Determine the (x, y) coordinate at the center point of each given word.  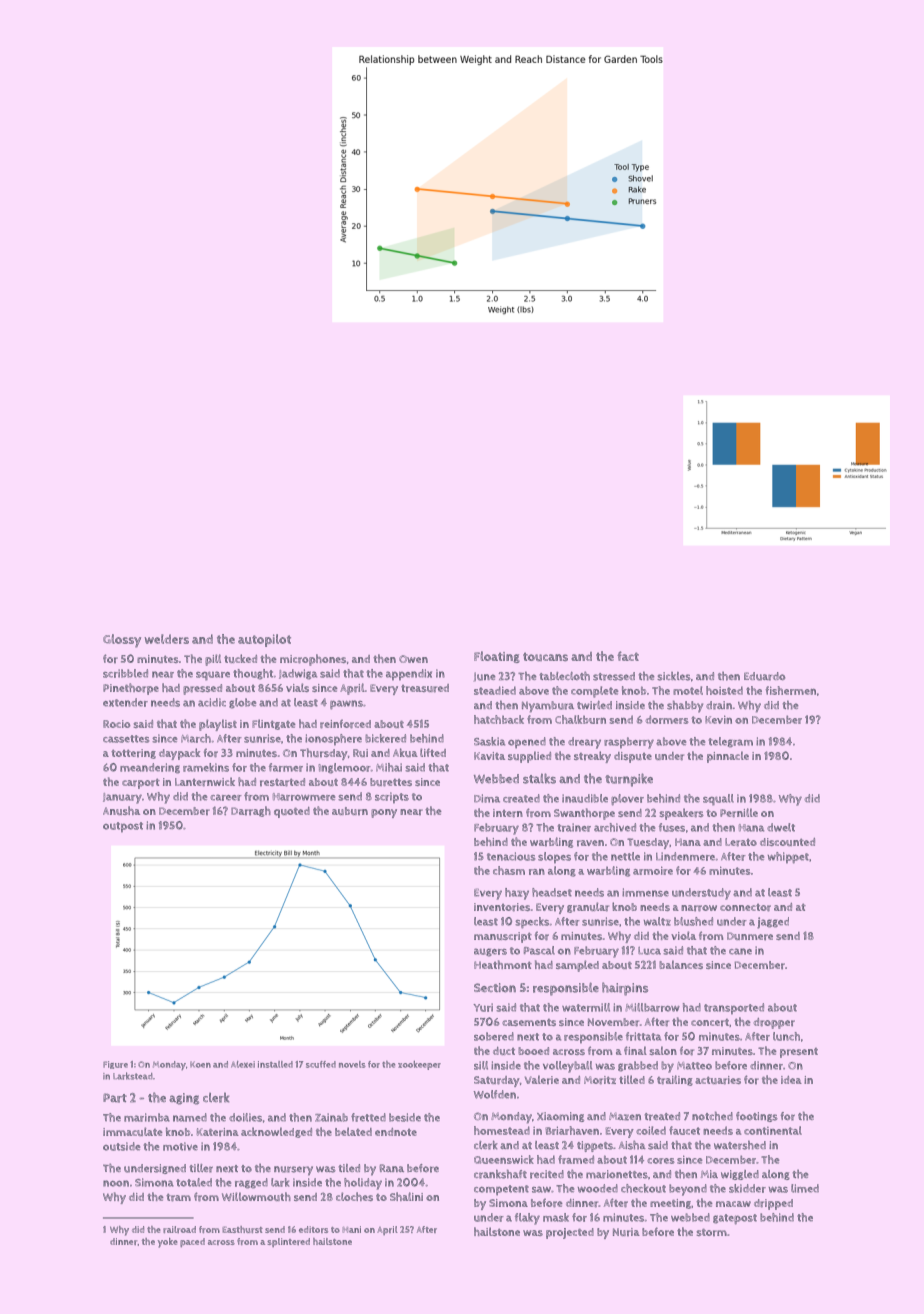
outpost (123, 827)
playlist (218, 725)
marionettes (617, 1174)
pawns (346, 705)
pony (384, 813)
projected (570, 1233)
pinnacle (728, 757)
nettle (625, 856)
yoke (167, 1243)
